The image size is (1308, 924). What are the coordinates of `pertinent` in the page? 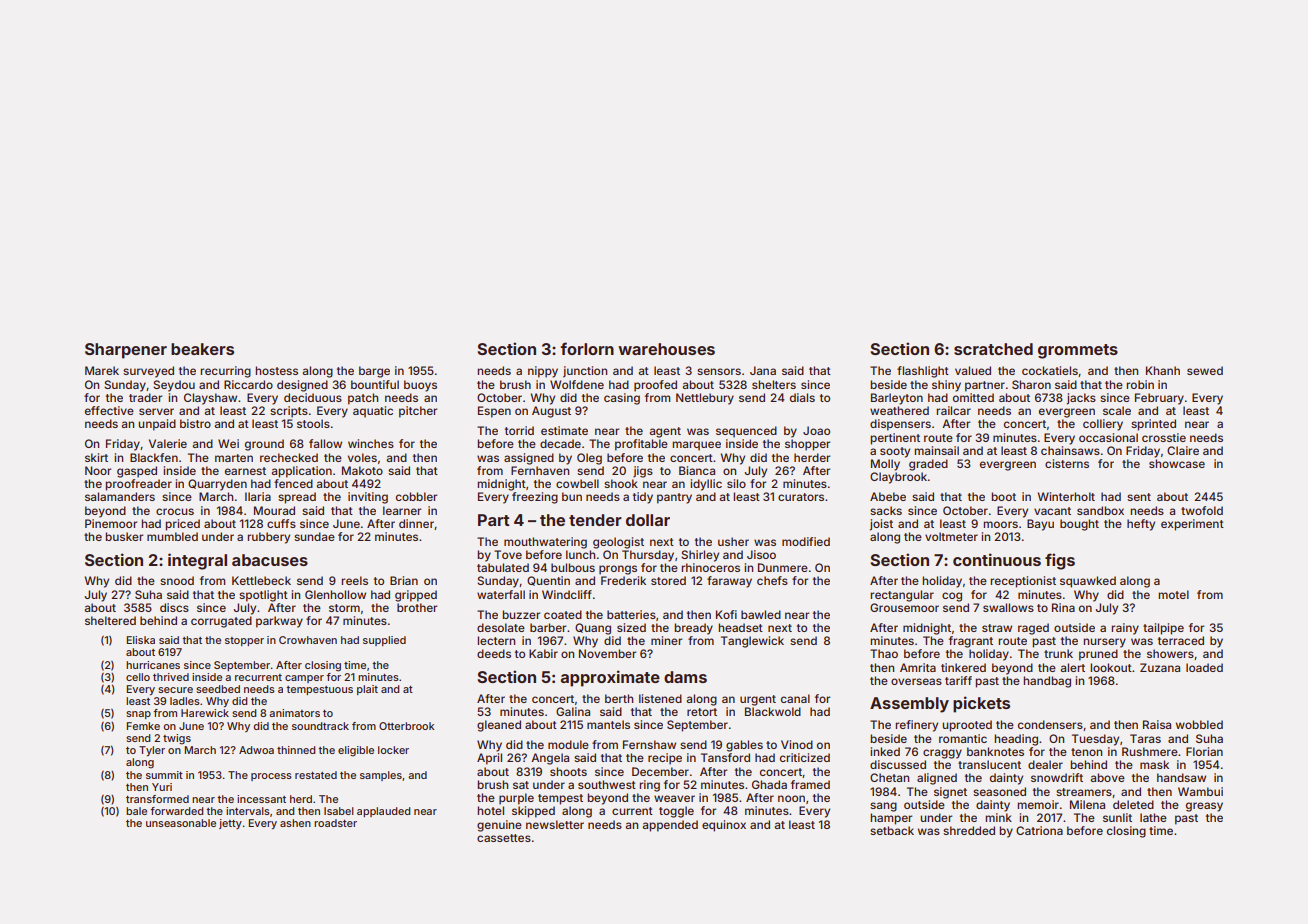 It's located at (895, 439).
